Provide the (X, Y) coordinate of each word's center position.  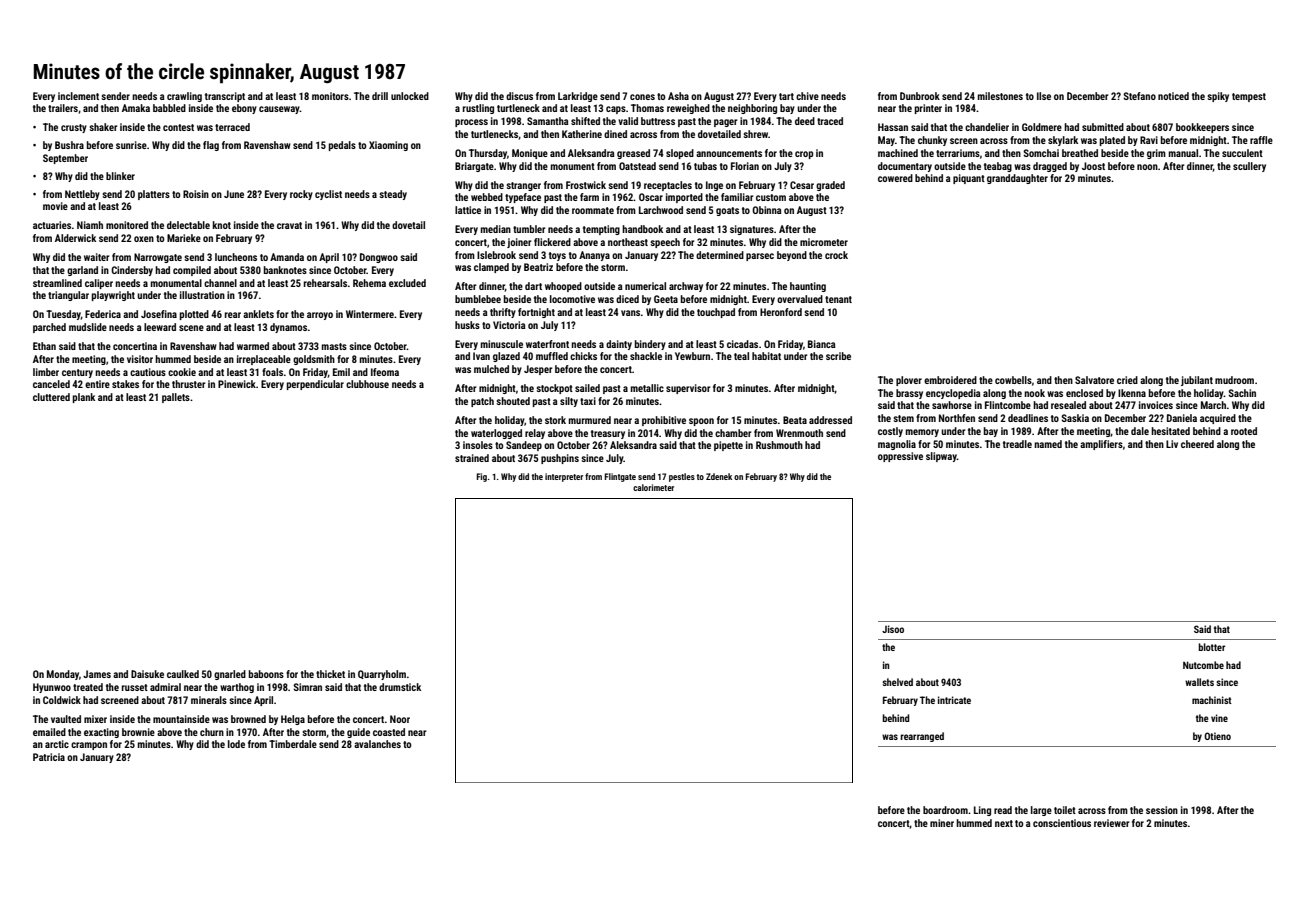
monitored (127, 225)
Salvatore (1094, 380)
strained (472, 458)
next (1004, 823)
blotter (1211, 647)
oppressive (900, 457)
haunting (808, 287)
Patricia (49, 757)
